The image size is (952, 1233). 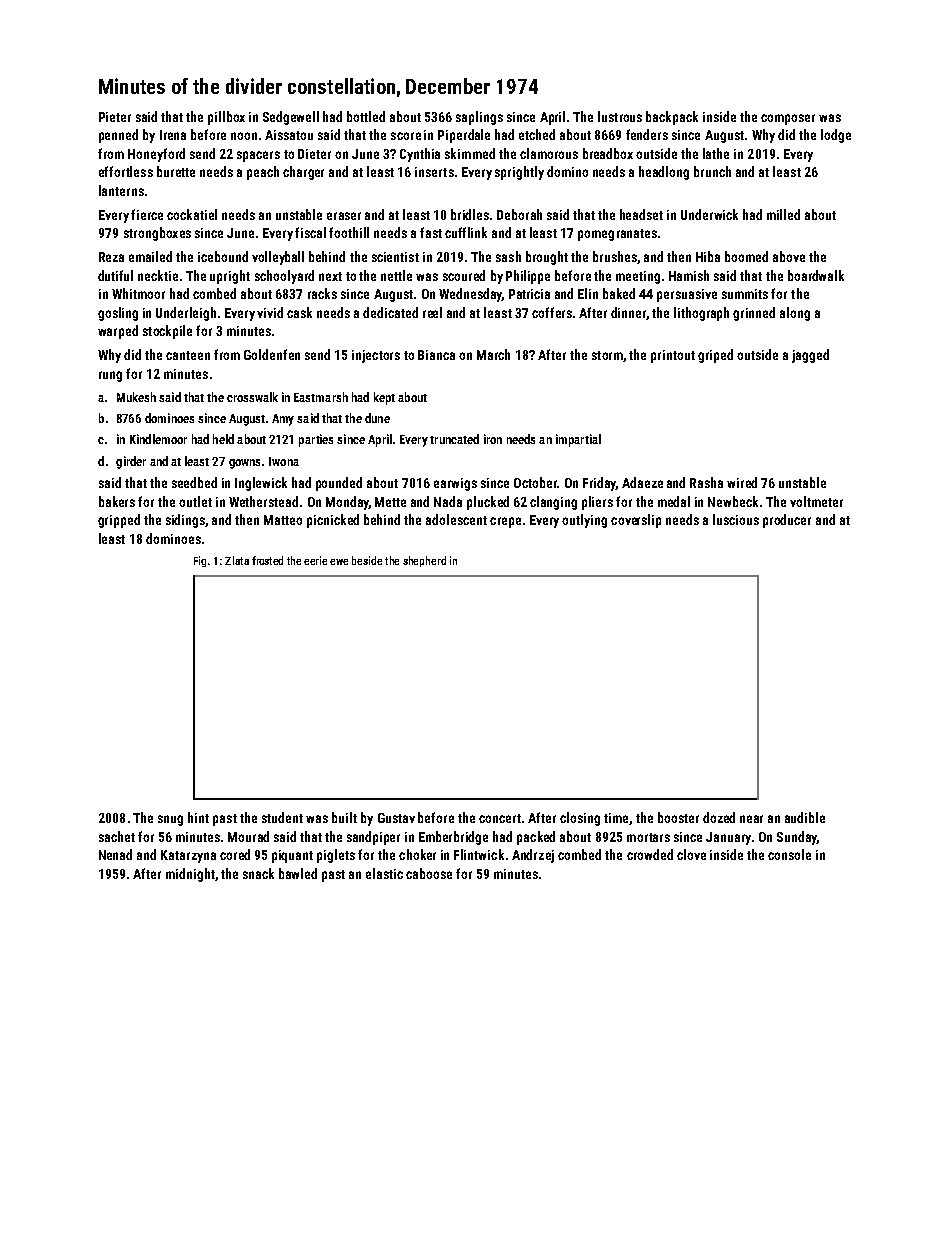 What do you see at coordinates (470, 295) in the document?
I see `Wednesday` at bounding box center [470, 295].
